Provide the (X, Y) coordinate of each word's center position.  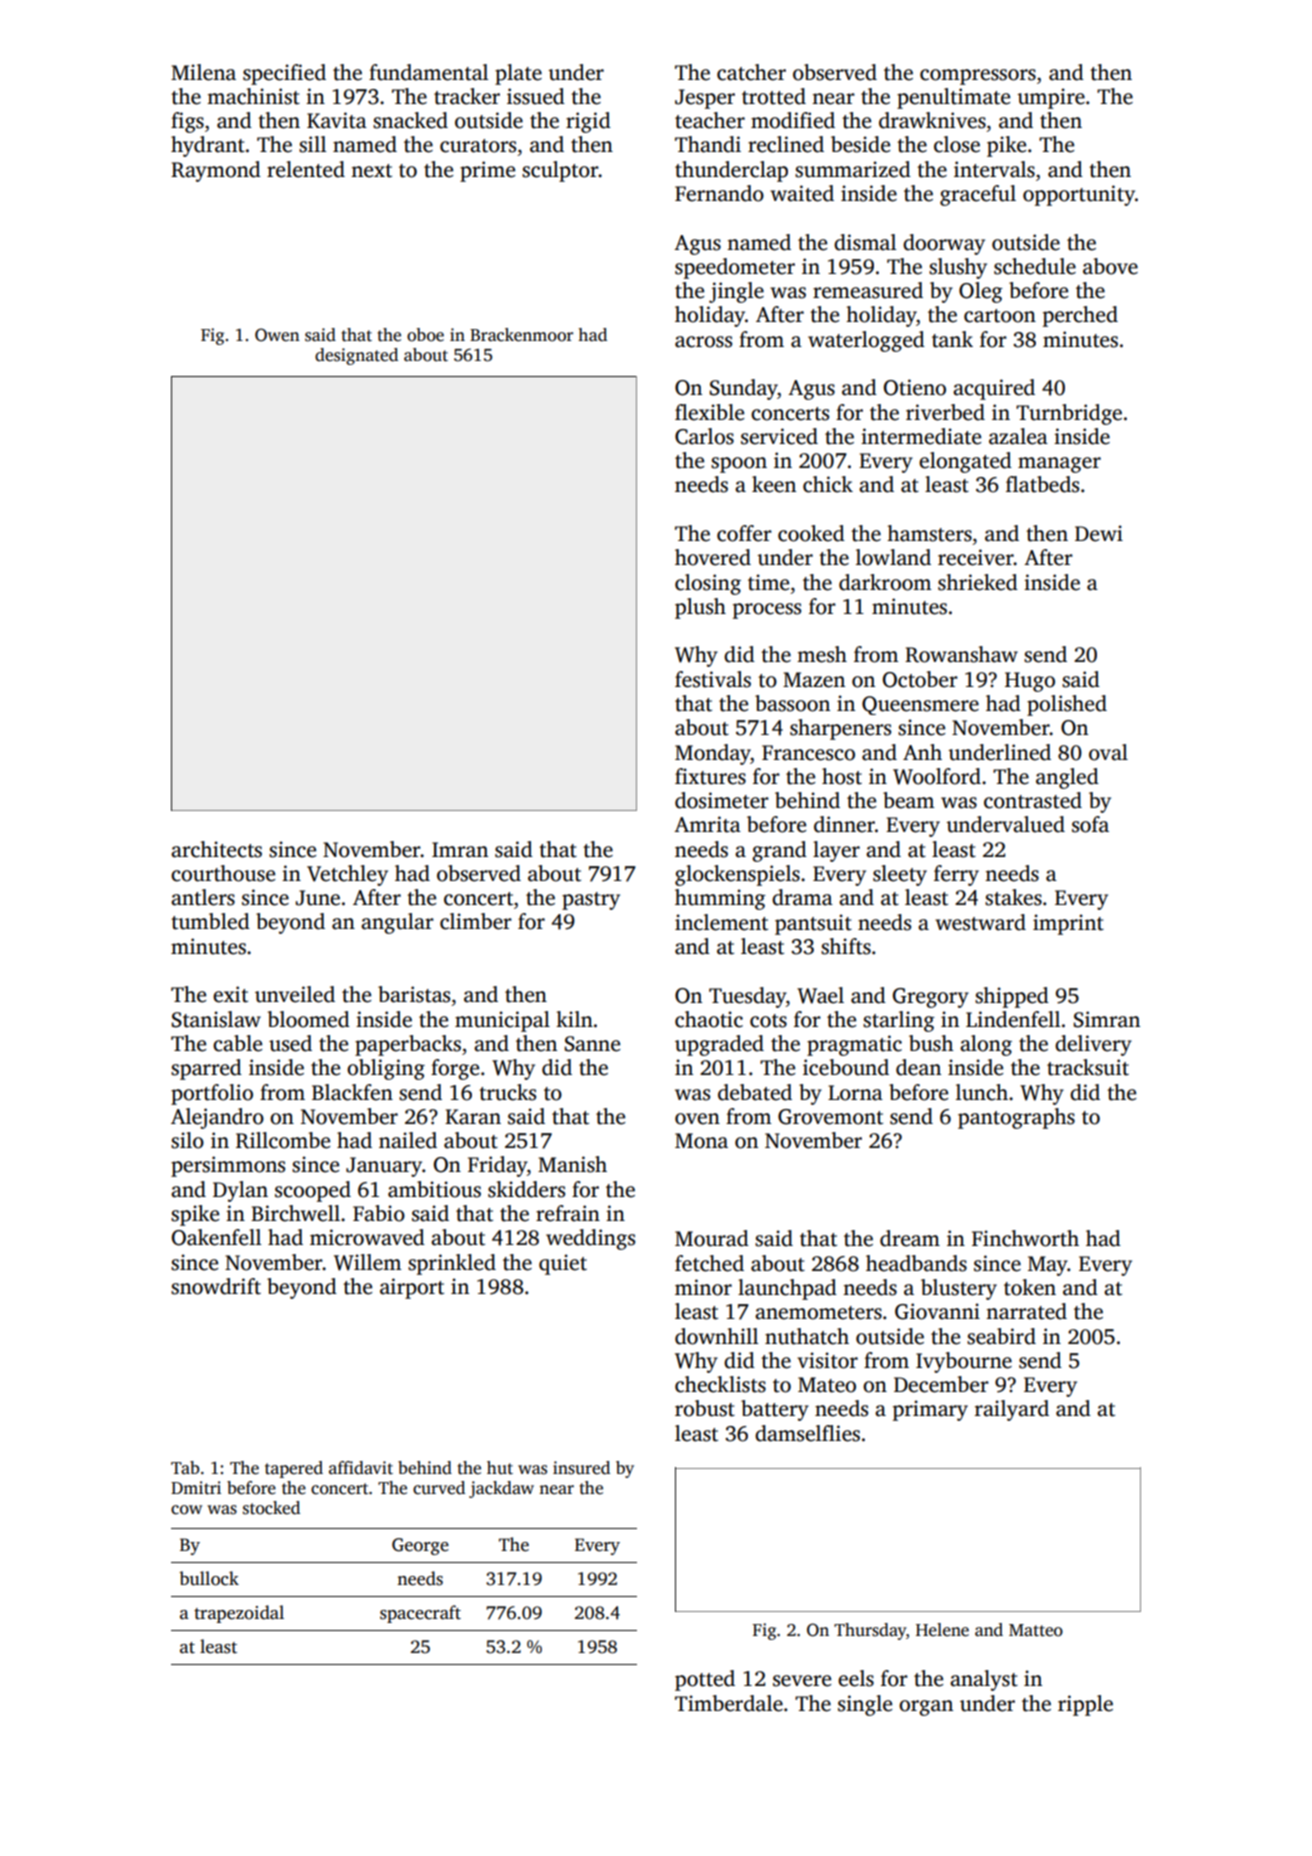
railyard (1012, 1410)
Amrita (707, 824)
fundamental (428, 72)
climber (476, 921)
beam (908, 800)
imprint (1068, 924)
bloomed (309, 1019)
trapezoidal (239, 1614)
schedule (1035, 266)
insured (581, 1468)
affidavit (361, 1468)
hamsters (929, 533)
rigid (588, 122)
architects (216, 849)
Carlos (704, 436)
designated (356, 356)
